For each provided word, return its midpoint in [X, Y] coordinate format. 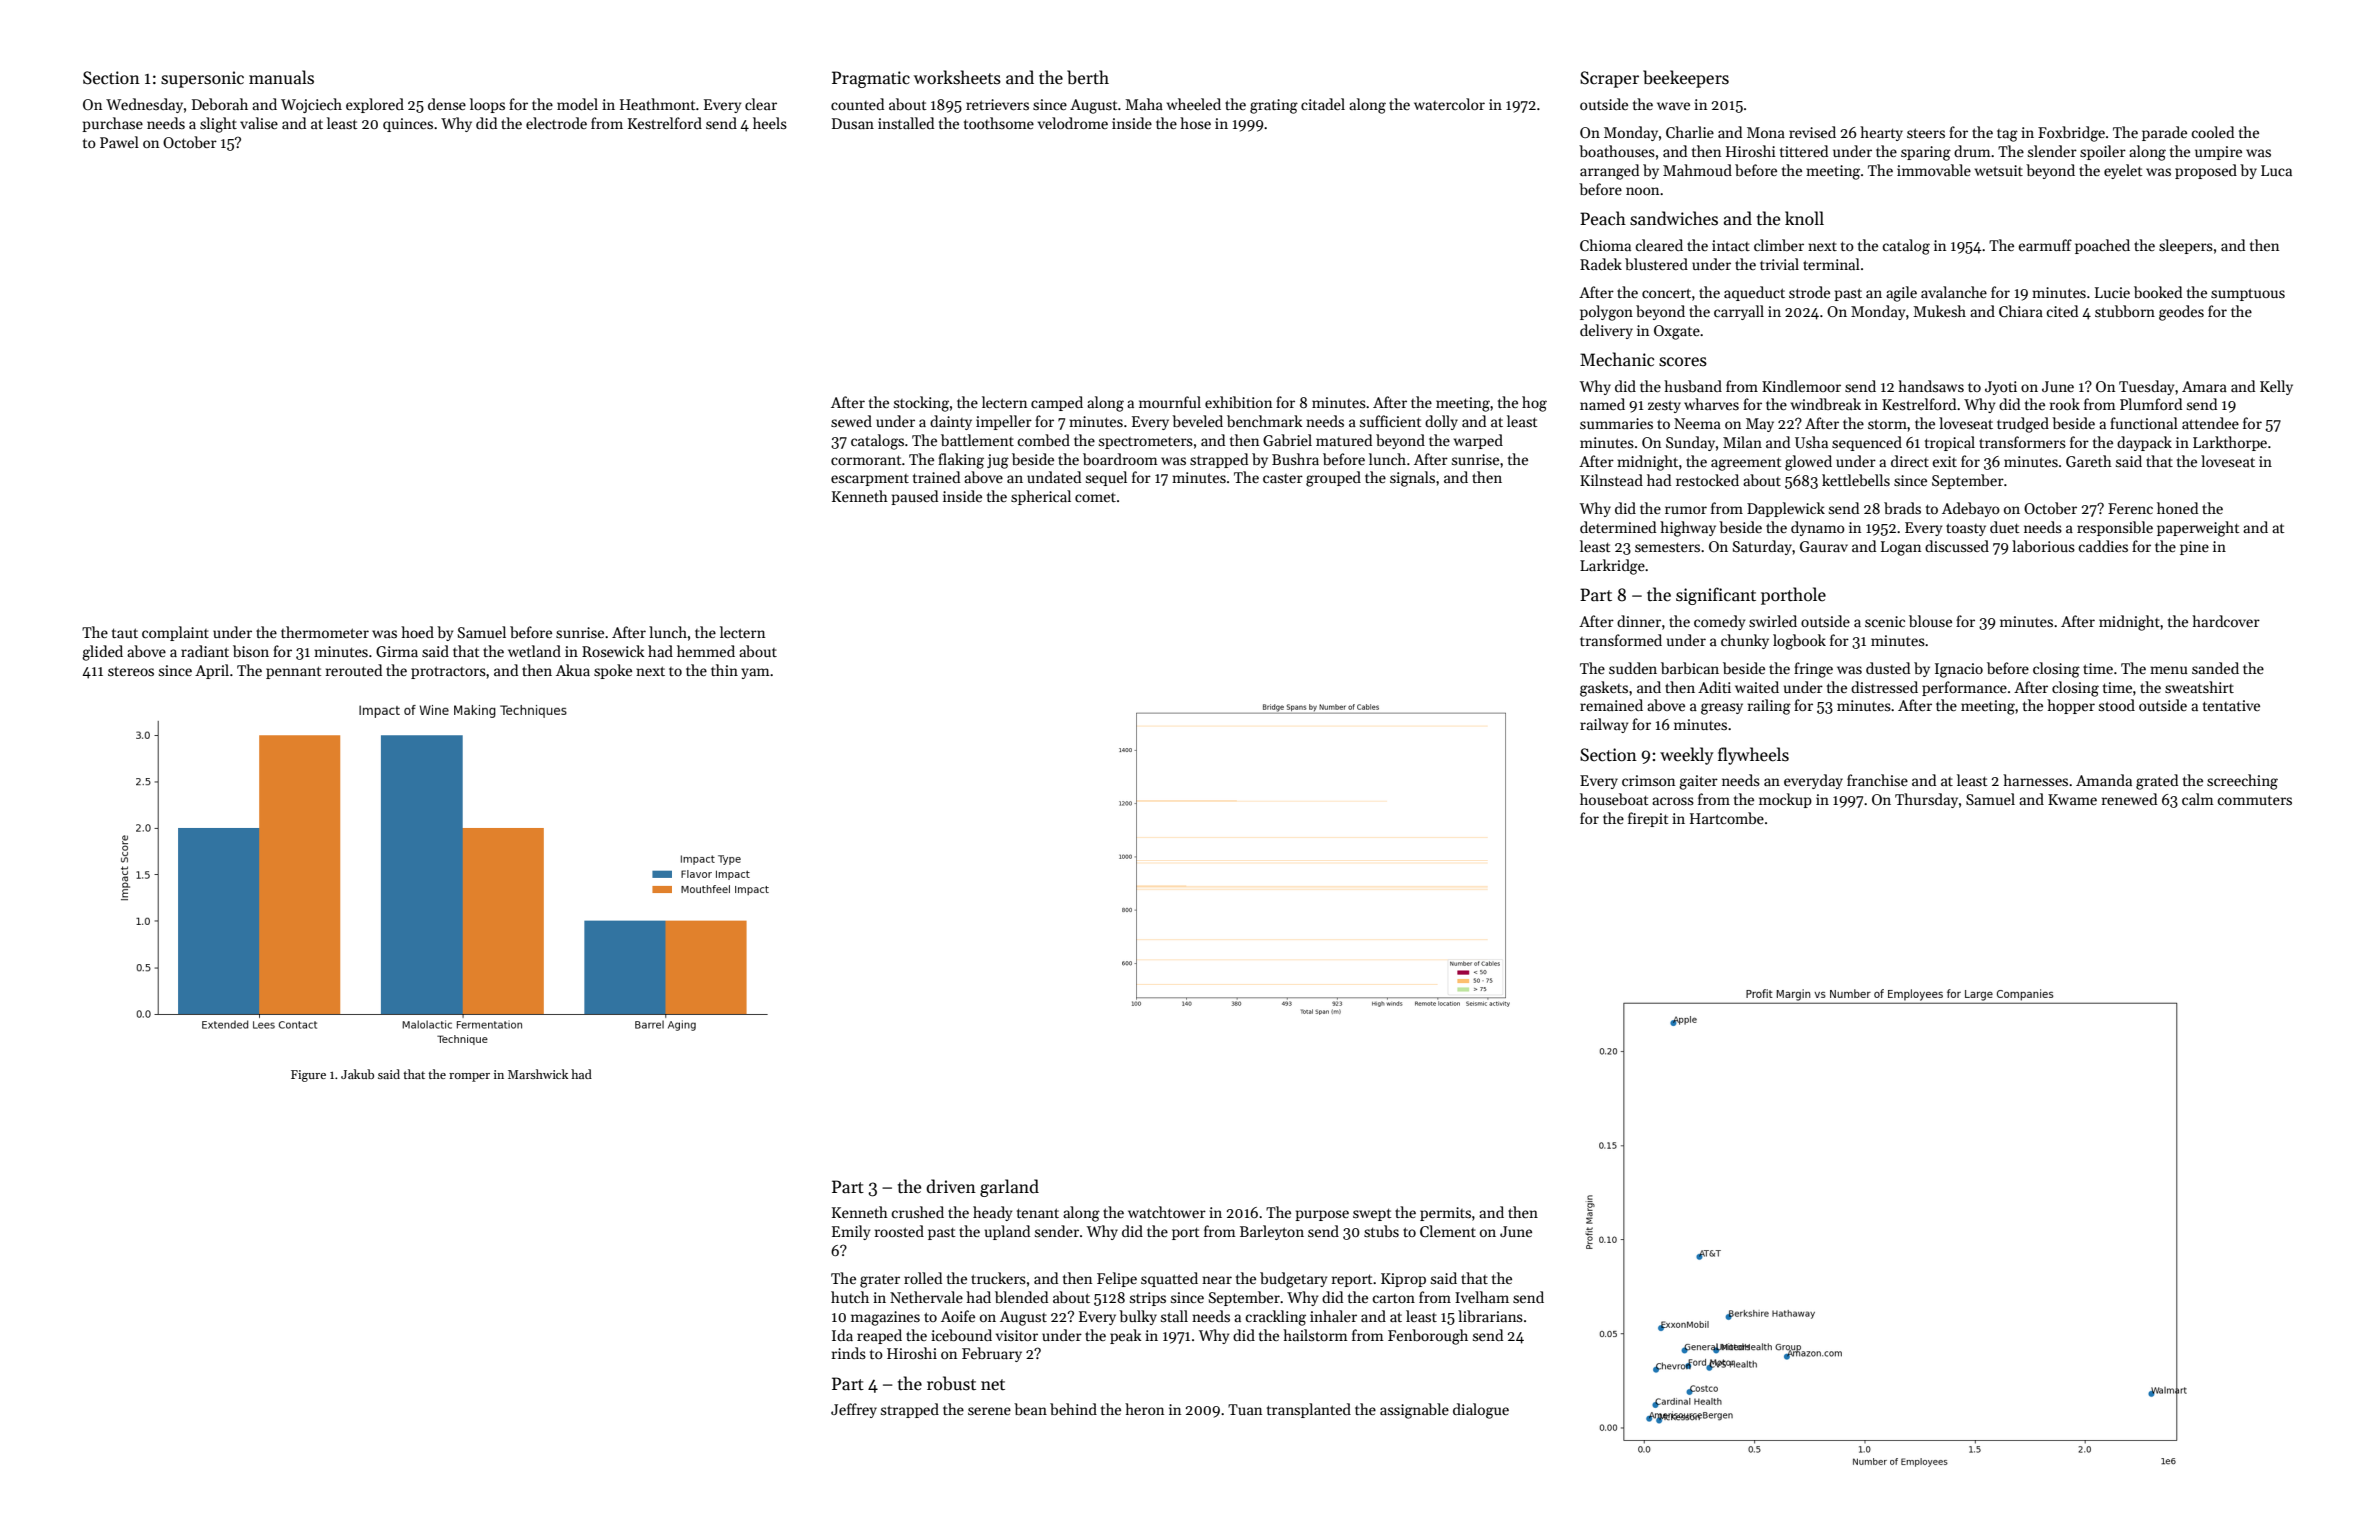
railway [1604, 725]
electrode [556, 123]
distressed [1884, 687]
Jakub [357, 1074]
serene [989, 1411]
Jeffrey [854, 1410]
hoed [417, 632]
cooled [2212, 132]
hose [1195, 123]
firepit [1648, 819]
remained [1611, 705]
